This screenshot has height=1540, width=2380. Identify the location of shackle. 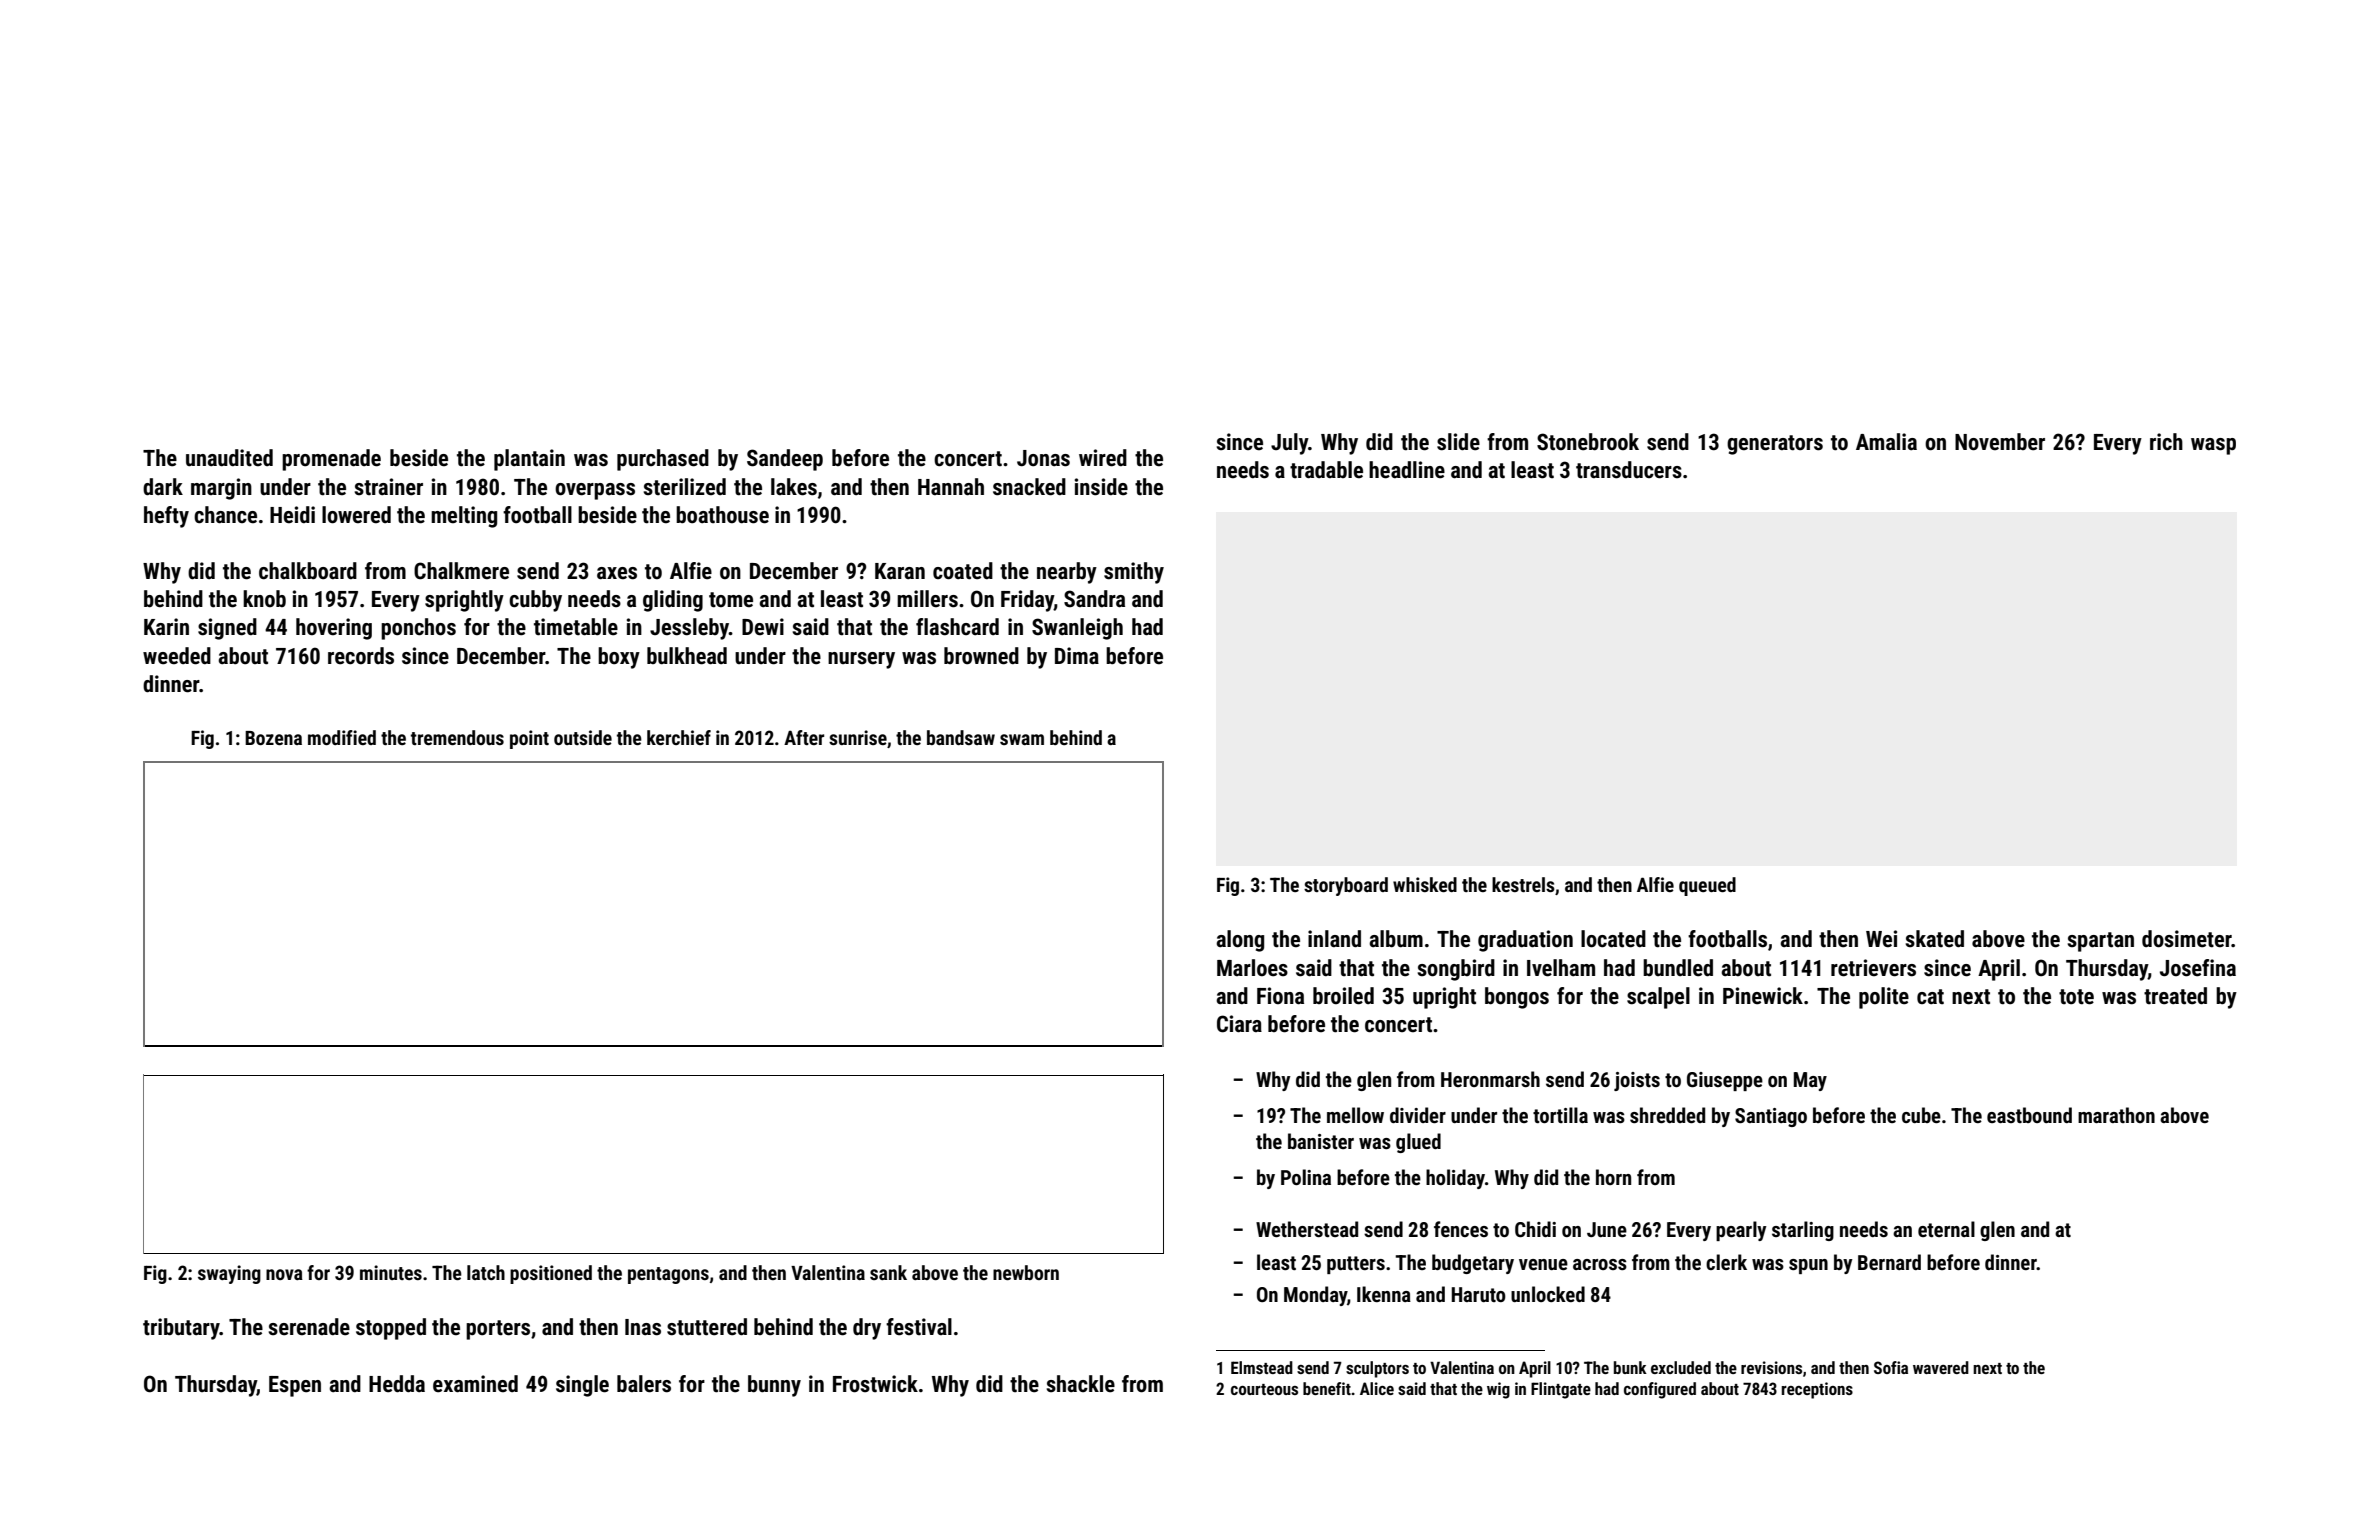
(1080, 1384).
